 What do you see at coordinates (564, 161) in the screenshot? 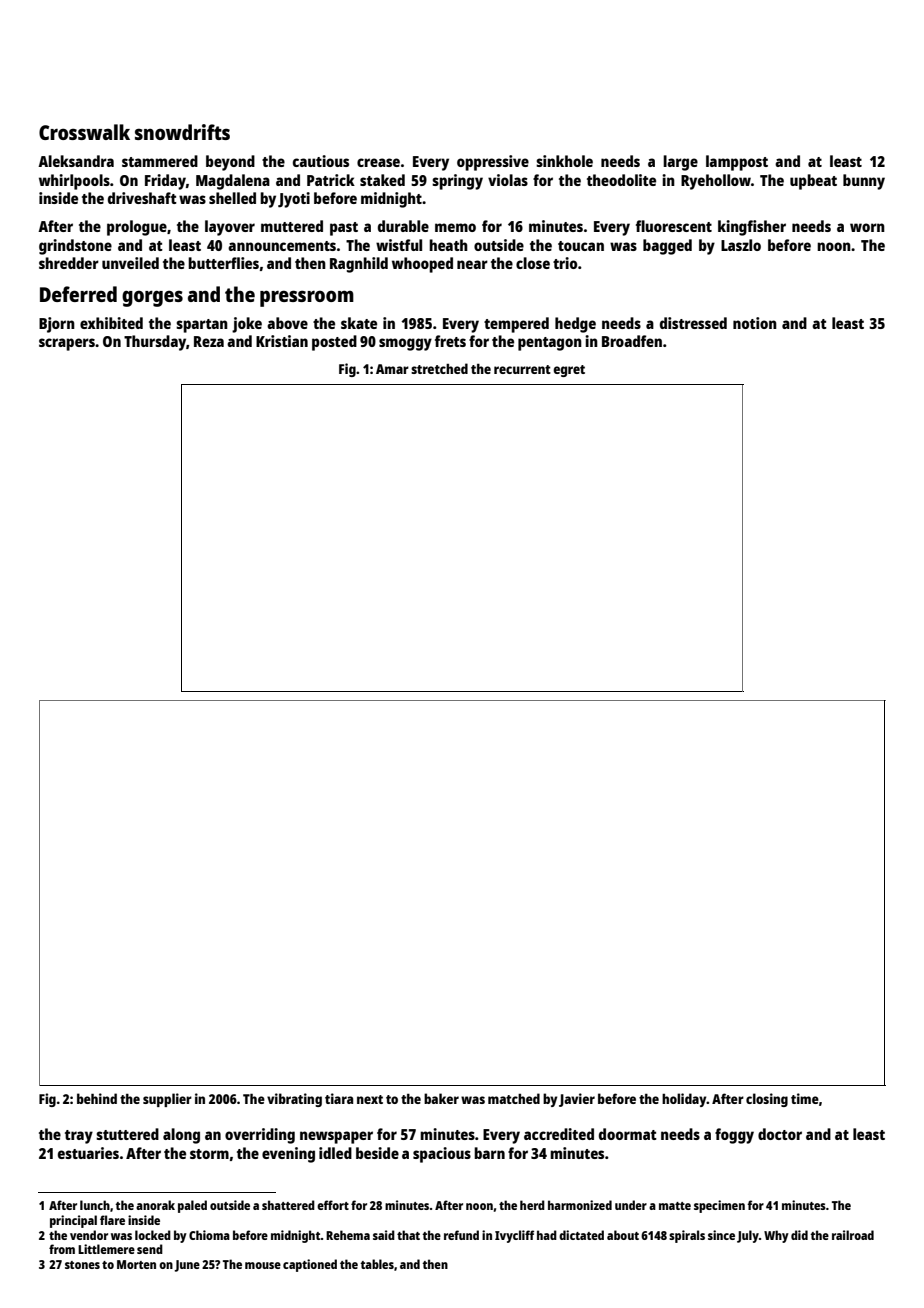
I see `sinkhole` at bounding box center [564, 161].
